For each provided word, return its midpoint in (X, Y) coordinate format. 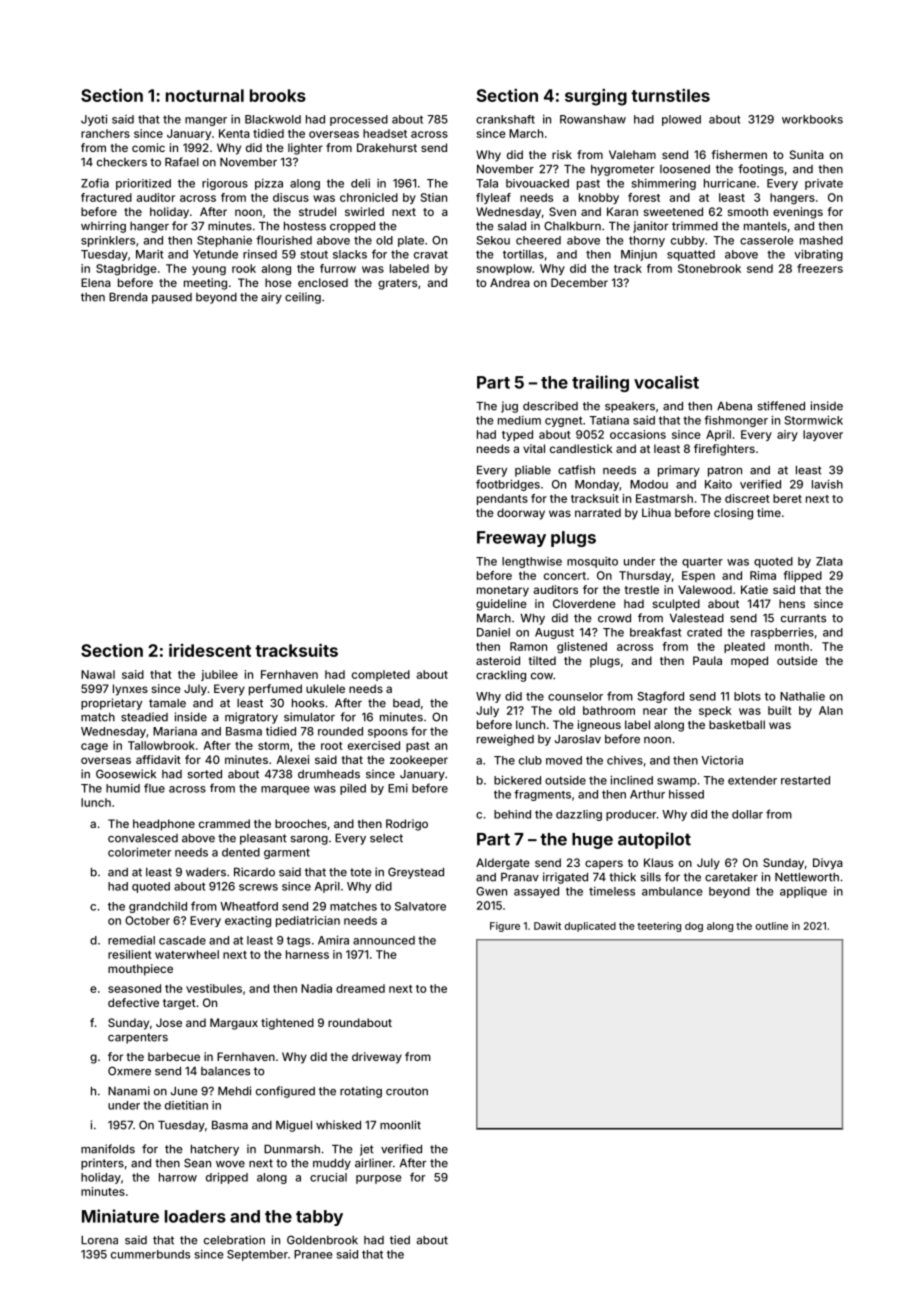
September (257, 1255)
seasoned (134, 988)
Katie (754, 589)
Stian (434, 197)
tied (400, 1240)
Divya (828, 864)
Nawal (98, 674)
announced (384, 940)
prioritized (143, 184)
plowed (681, 120)
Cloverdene (584, 603)
